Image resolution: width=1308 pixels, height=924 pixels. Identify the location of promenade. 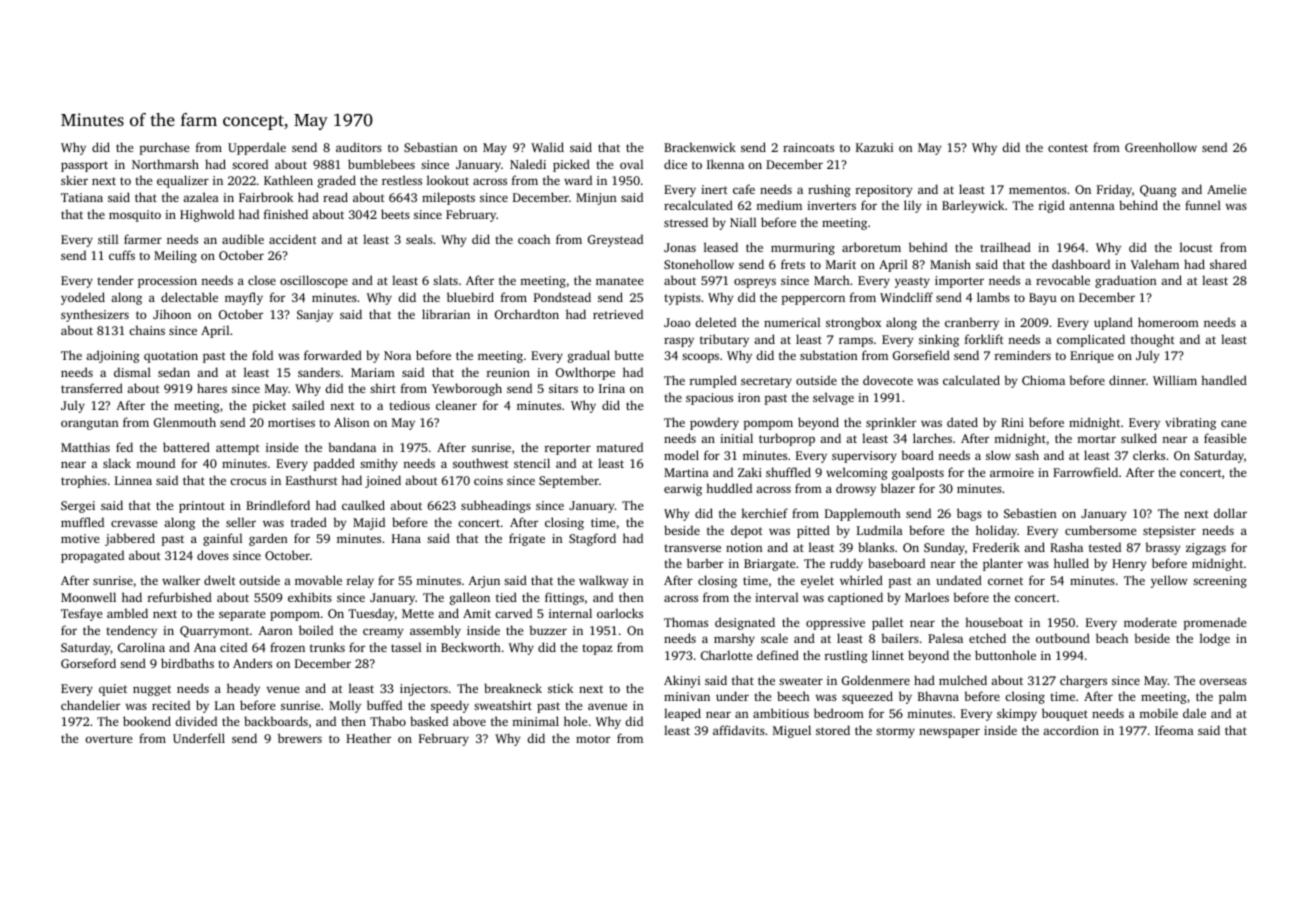
(1215, 623).
